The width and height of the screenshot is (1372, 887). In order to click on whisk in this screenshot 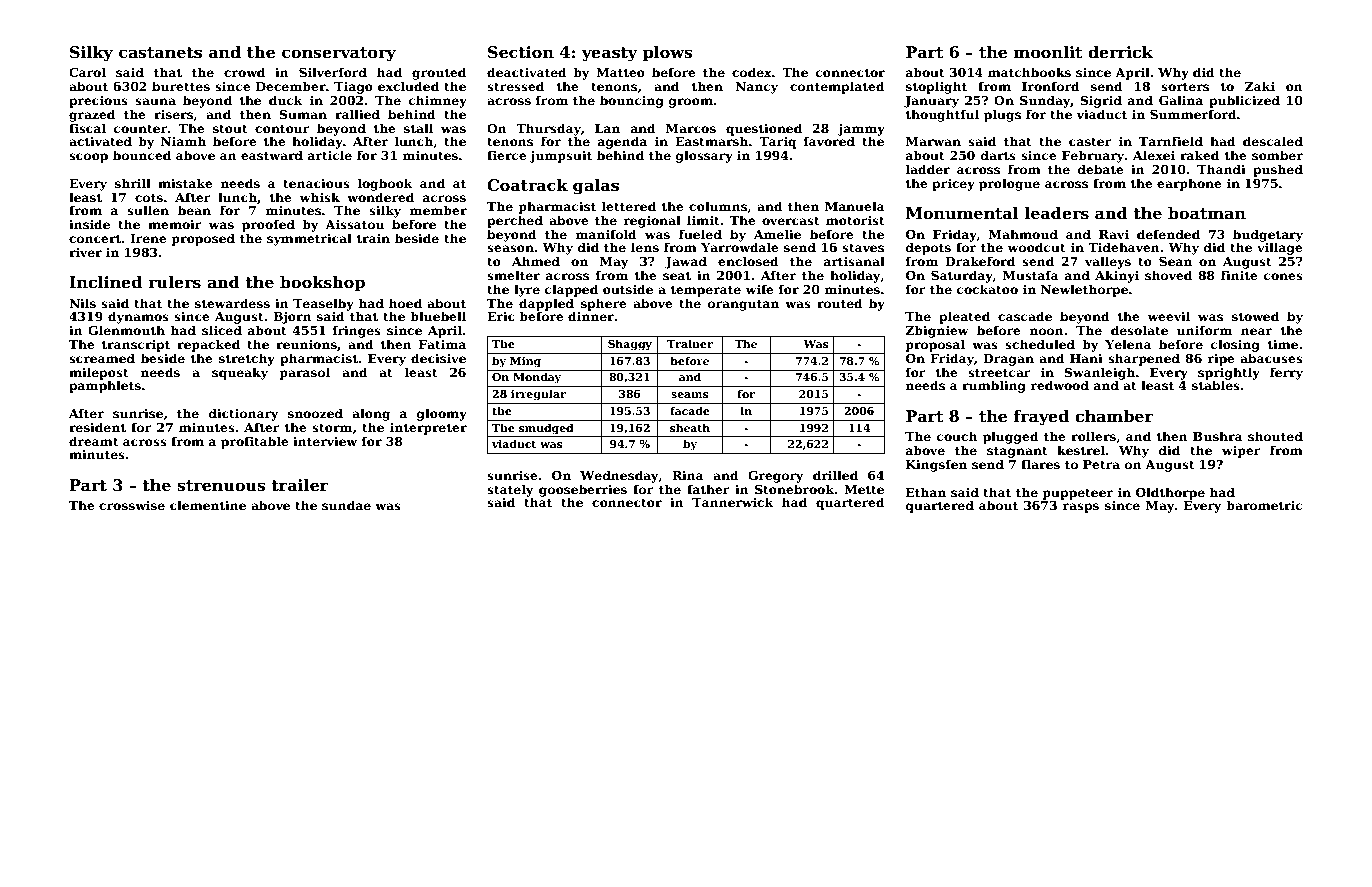, I will do `click(320, 197)`.
